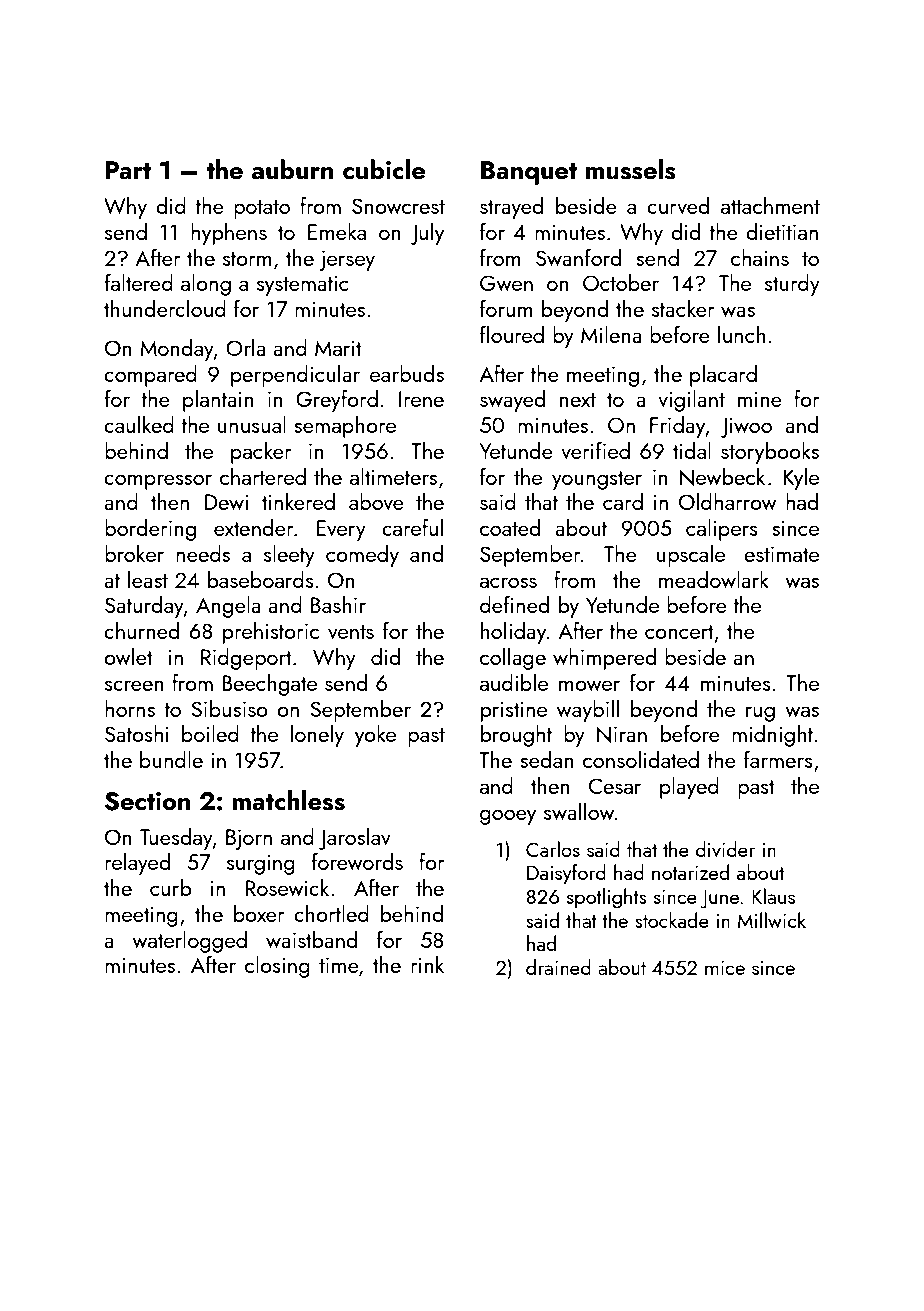 Image resolution: width=924 pixels, height=1311 pixels. What do you see at coordinates (362, 556) in the document?
I see `comedy` at bounding box center [362, 556].
